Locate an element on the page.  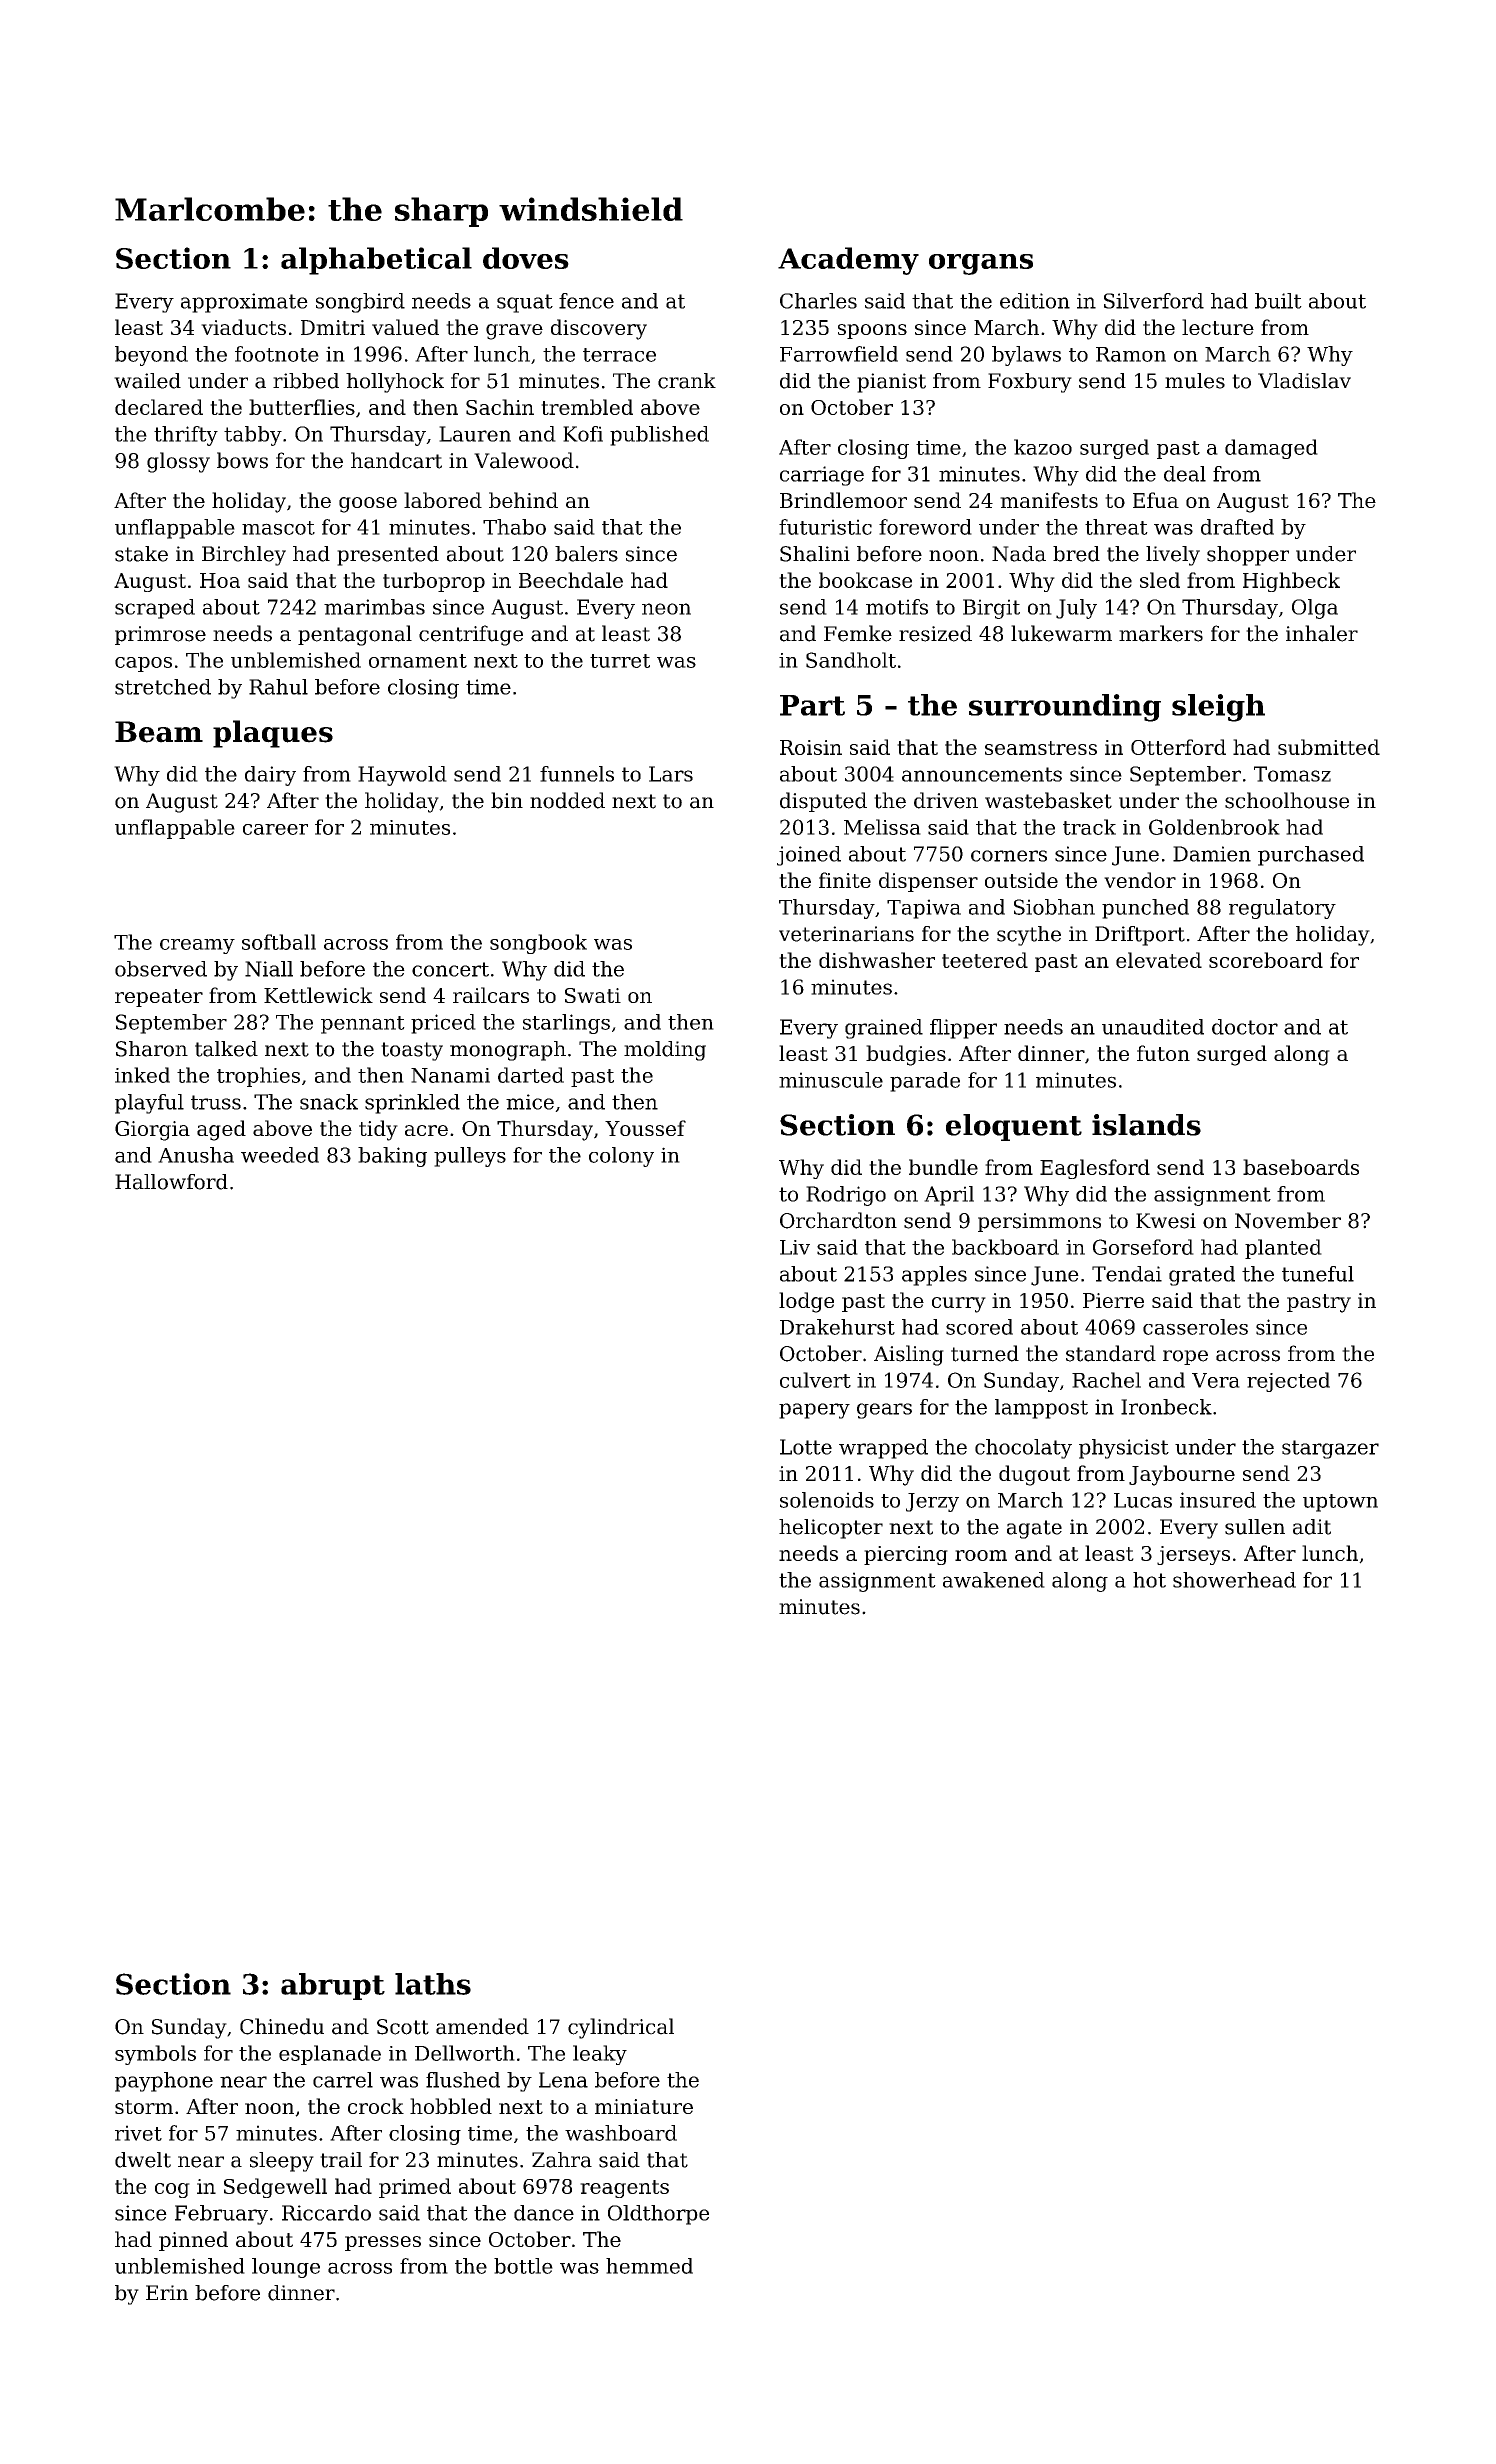
unaudited is located at coordinates (1153, 1027).
